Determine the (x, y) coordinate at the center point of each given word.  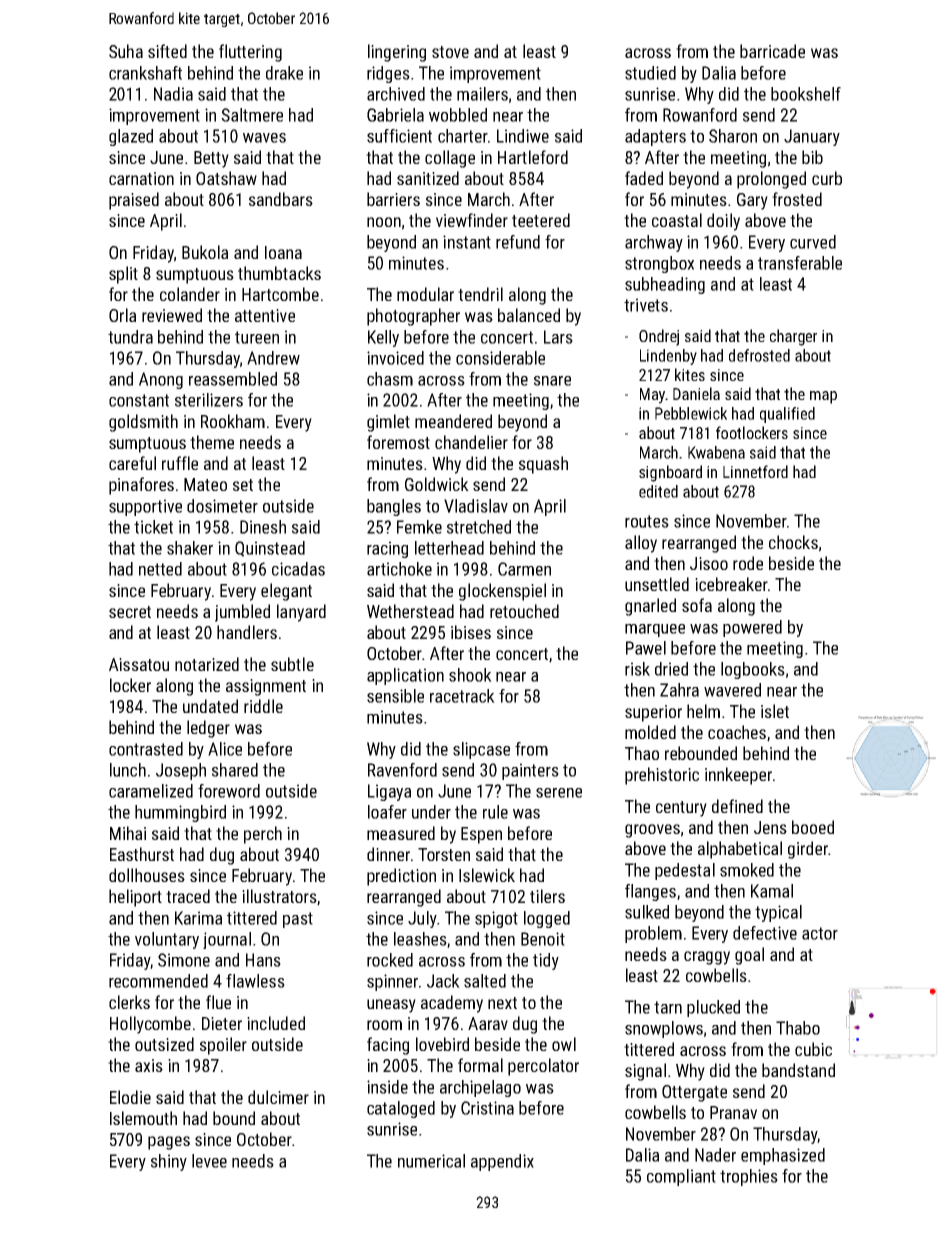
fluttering (250, 53)
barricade (772, 51)
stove (450, 52)
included (276, 1023)
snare (552, 381)
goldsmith (143, 423)
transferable (800, 263)
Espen (481, 835)
